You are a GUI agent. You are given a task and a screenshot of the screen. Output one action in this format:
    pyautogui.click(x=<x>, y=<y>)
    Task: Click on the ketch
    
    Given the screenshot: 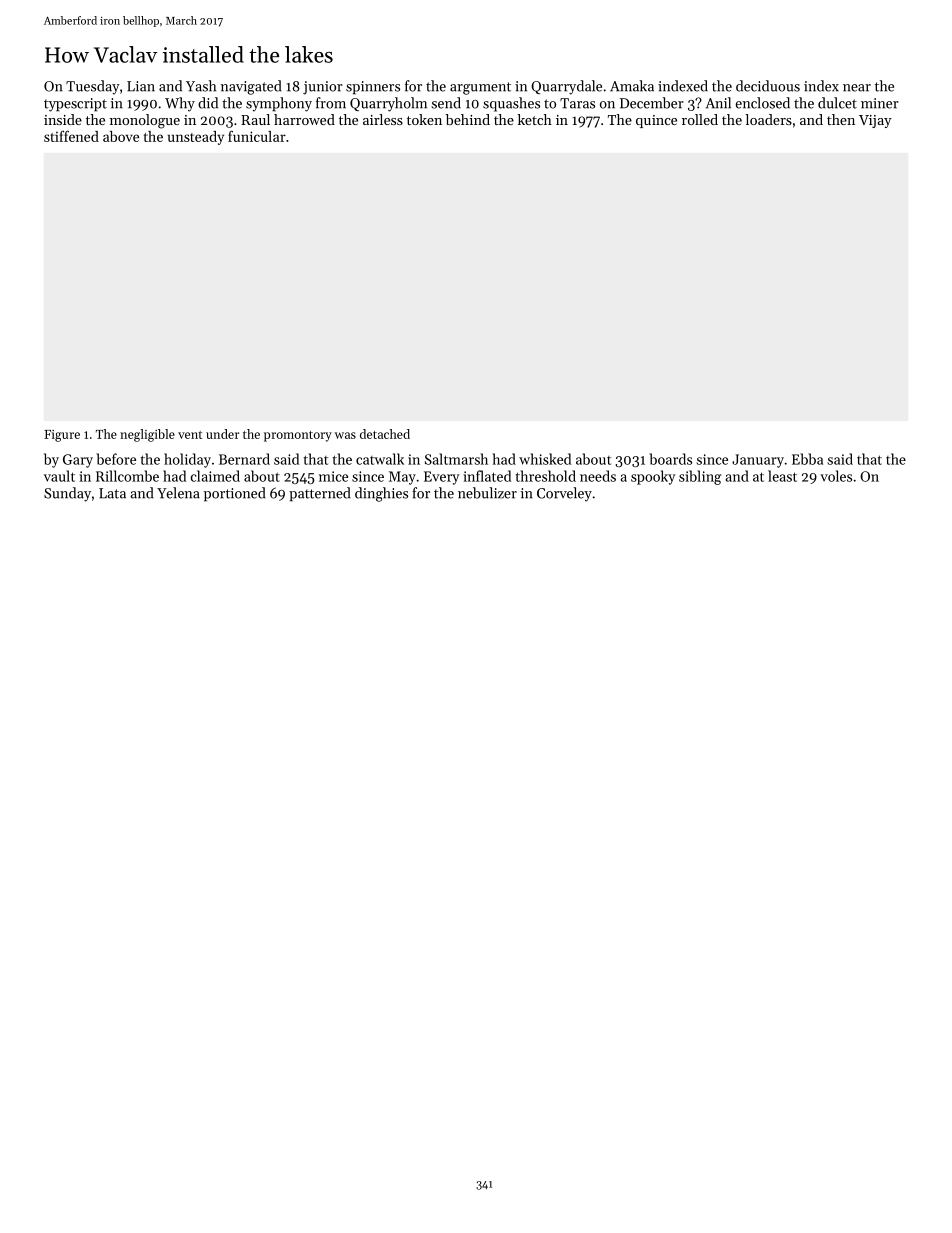 What is the action you would take?
    pyautogui.click(x=534, y=119)
